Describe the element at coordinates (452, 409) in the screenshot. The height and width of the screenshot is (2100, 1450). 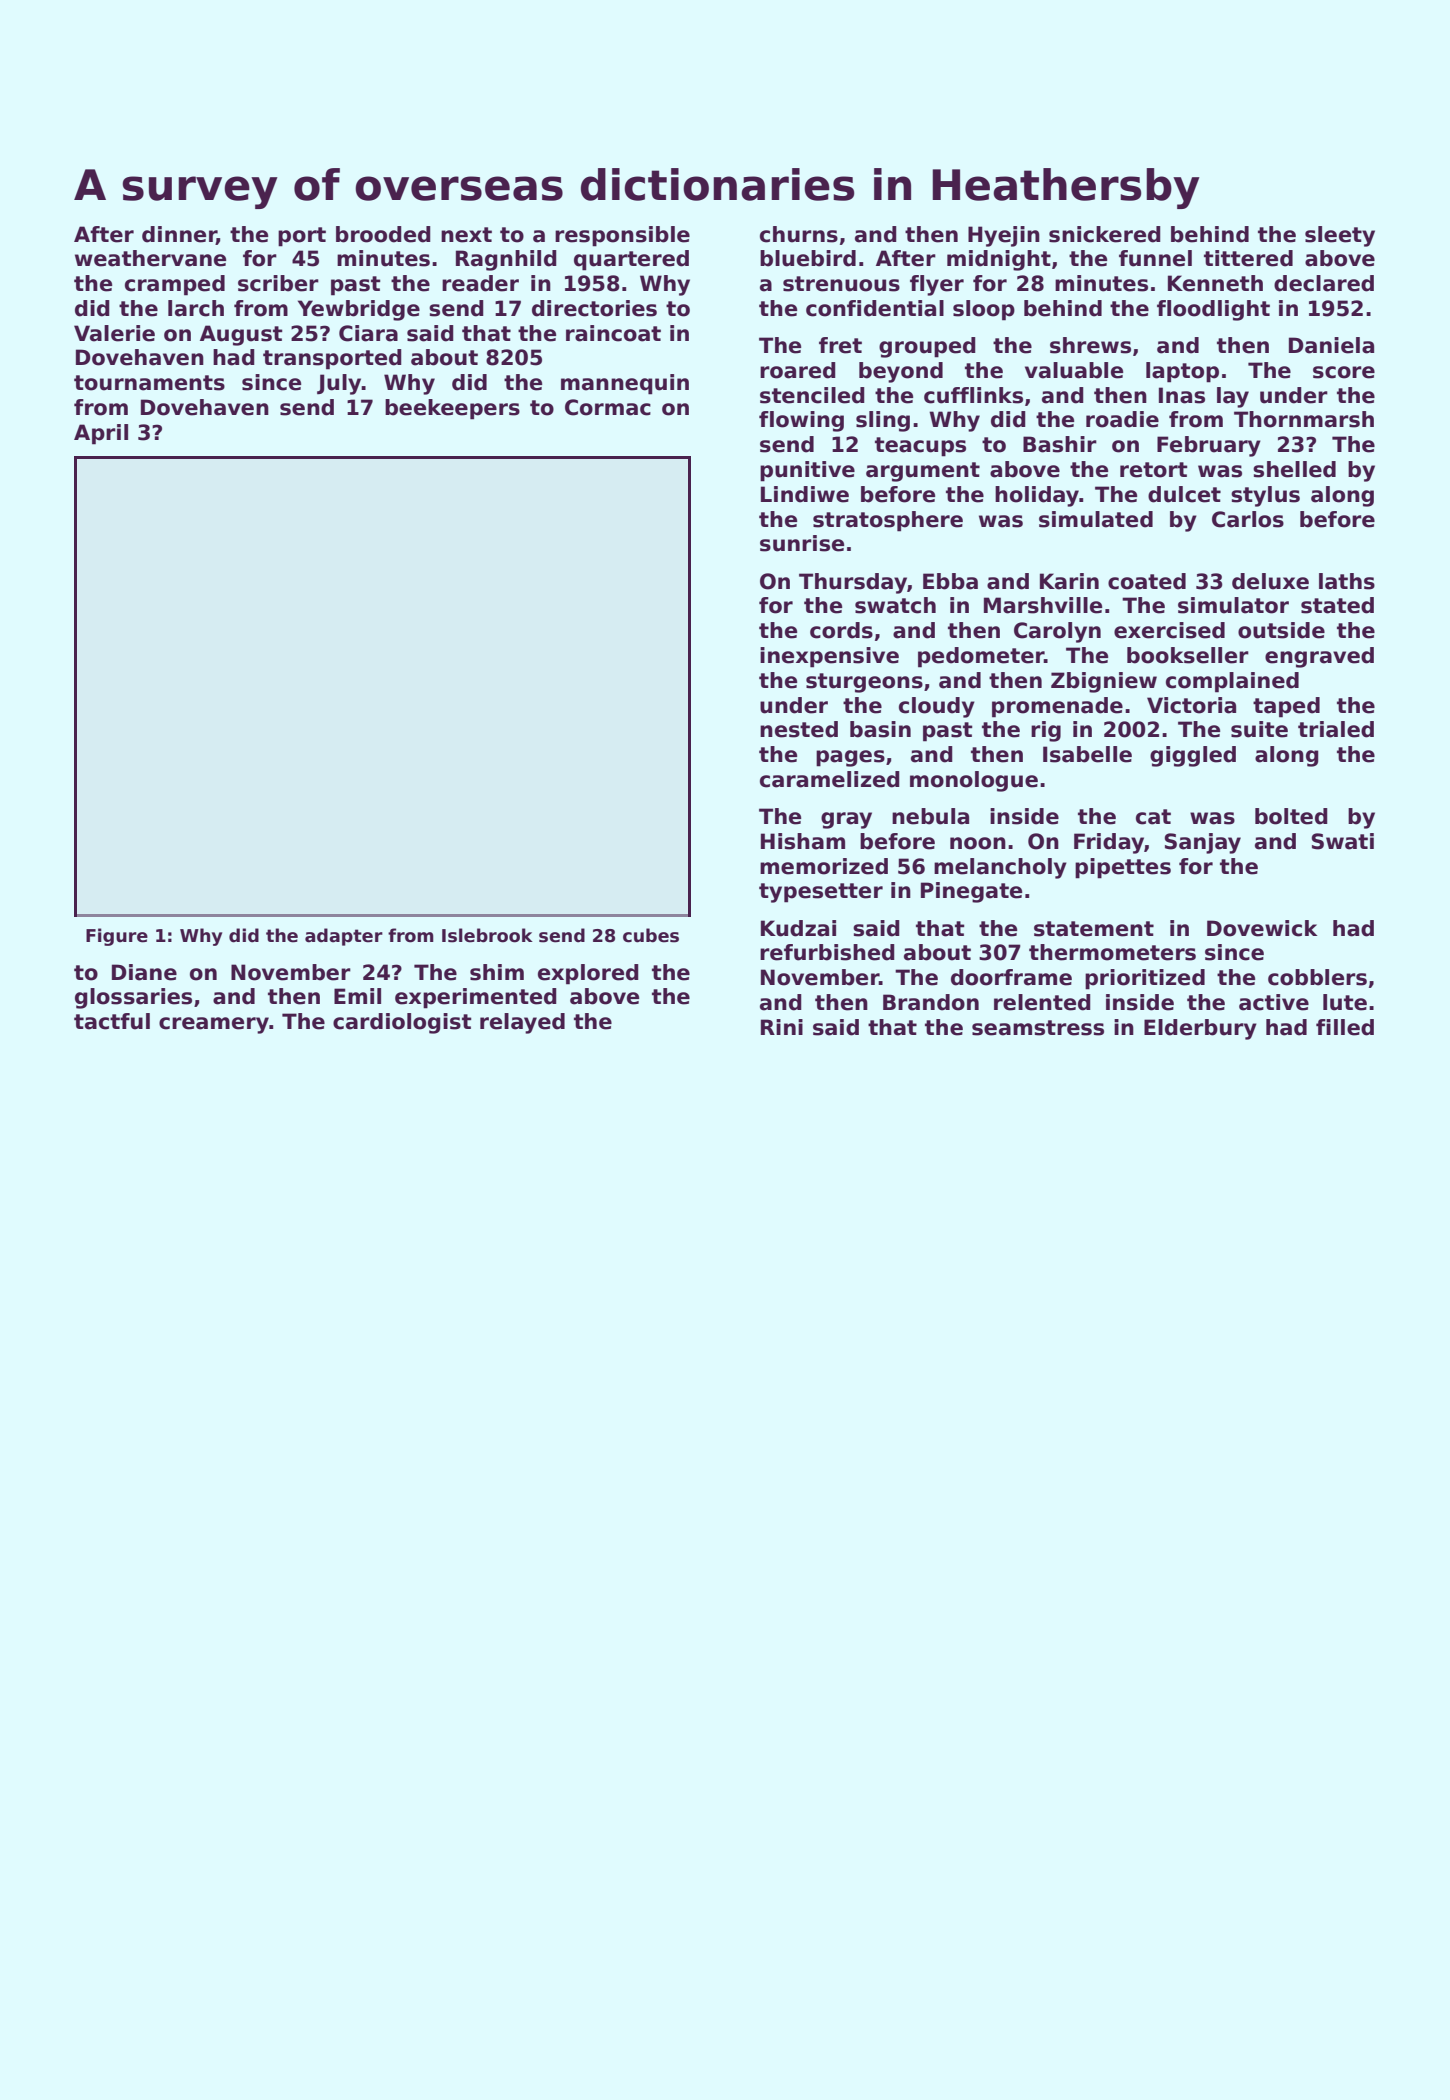
I see `beekeepers` at that location.
